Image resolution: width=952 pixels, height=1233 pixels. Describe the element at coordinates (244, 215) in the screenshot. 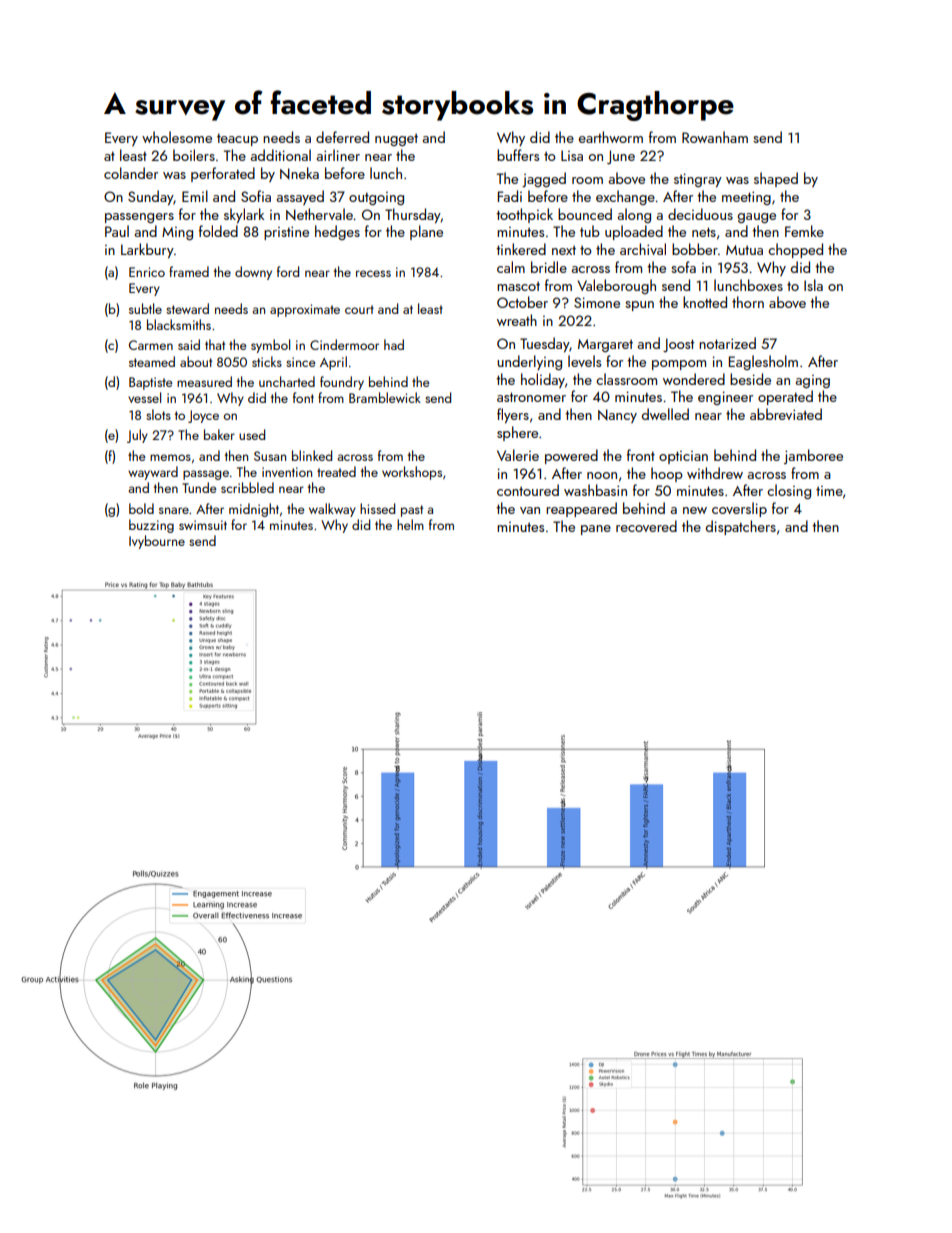

I see `skylark` at that location.
